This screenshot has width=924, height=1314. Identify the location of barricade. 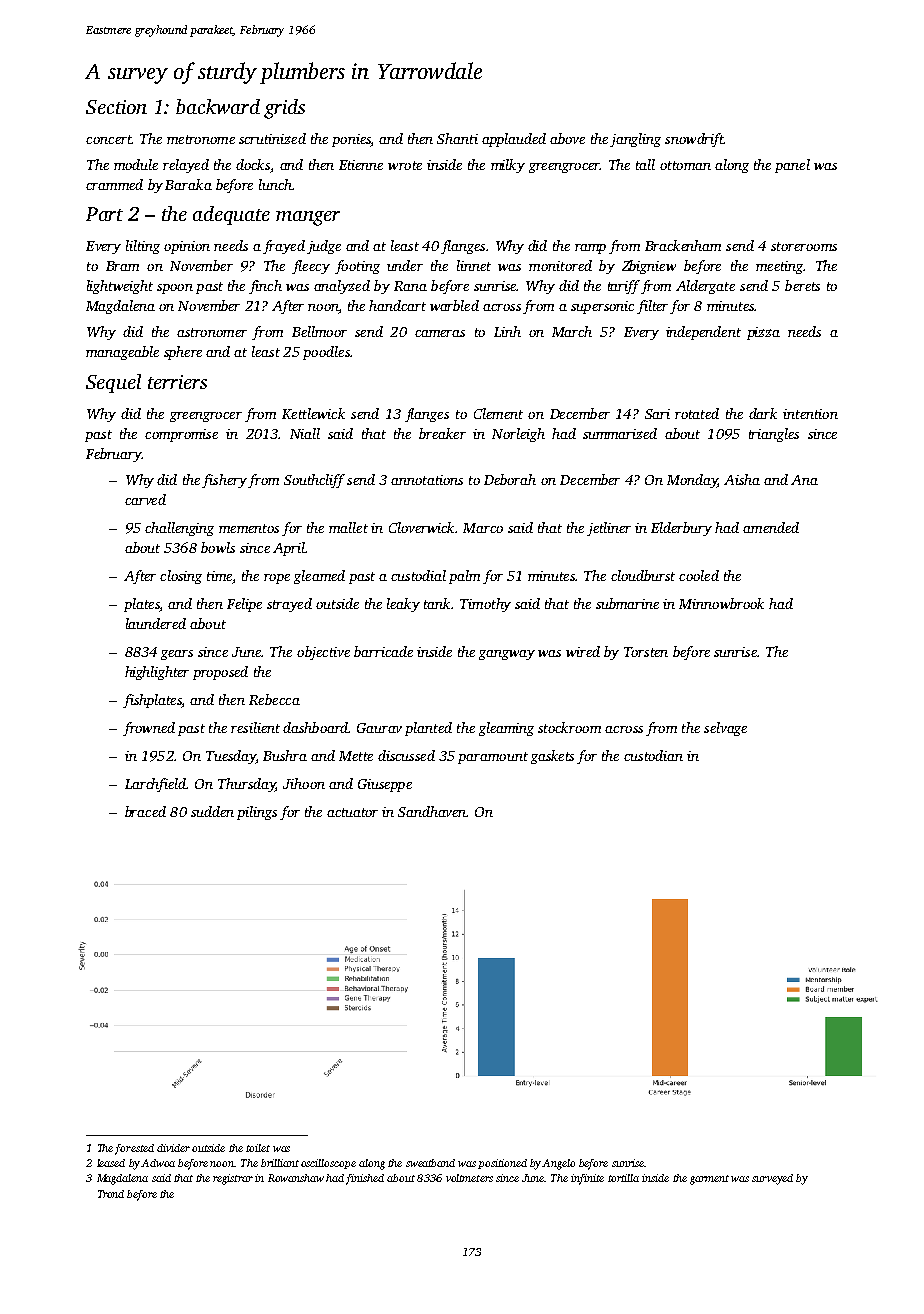
(383, 651).
